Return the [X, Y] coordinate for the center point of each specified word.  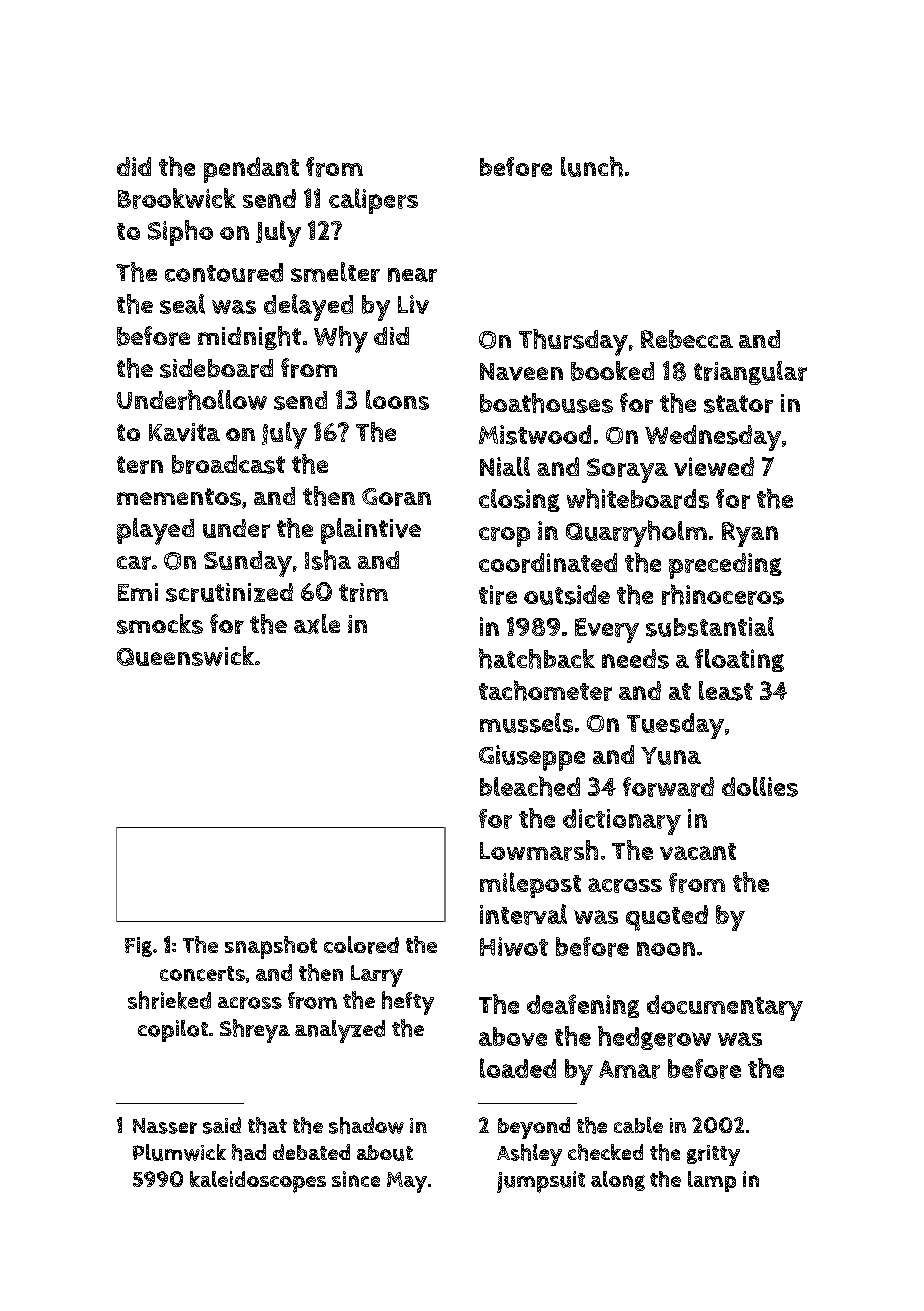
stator [738, 404]
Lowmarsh [539, 850]
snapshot [271, 947]
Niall [505, 466]
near [412, 275]
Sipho [180, 233]
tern [140, 465]
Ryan [750, 534]
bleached [530, 786]
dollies [760, 787]
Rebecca [687, 339]
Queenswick [185, 656]
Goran [396, 497]
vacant [698, 851]
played [155, 531]
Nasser [165, 1126]
